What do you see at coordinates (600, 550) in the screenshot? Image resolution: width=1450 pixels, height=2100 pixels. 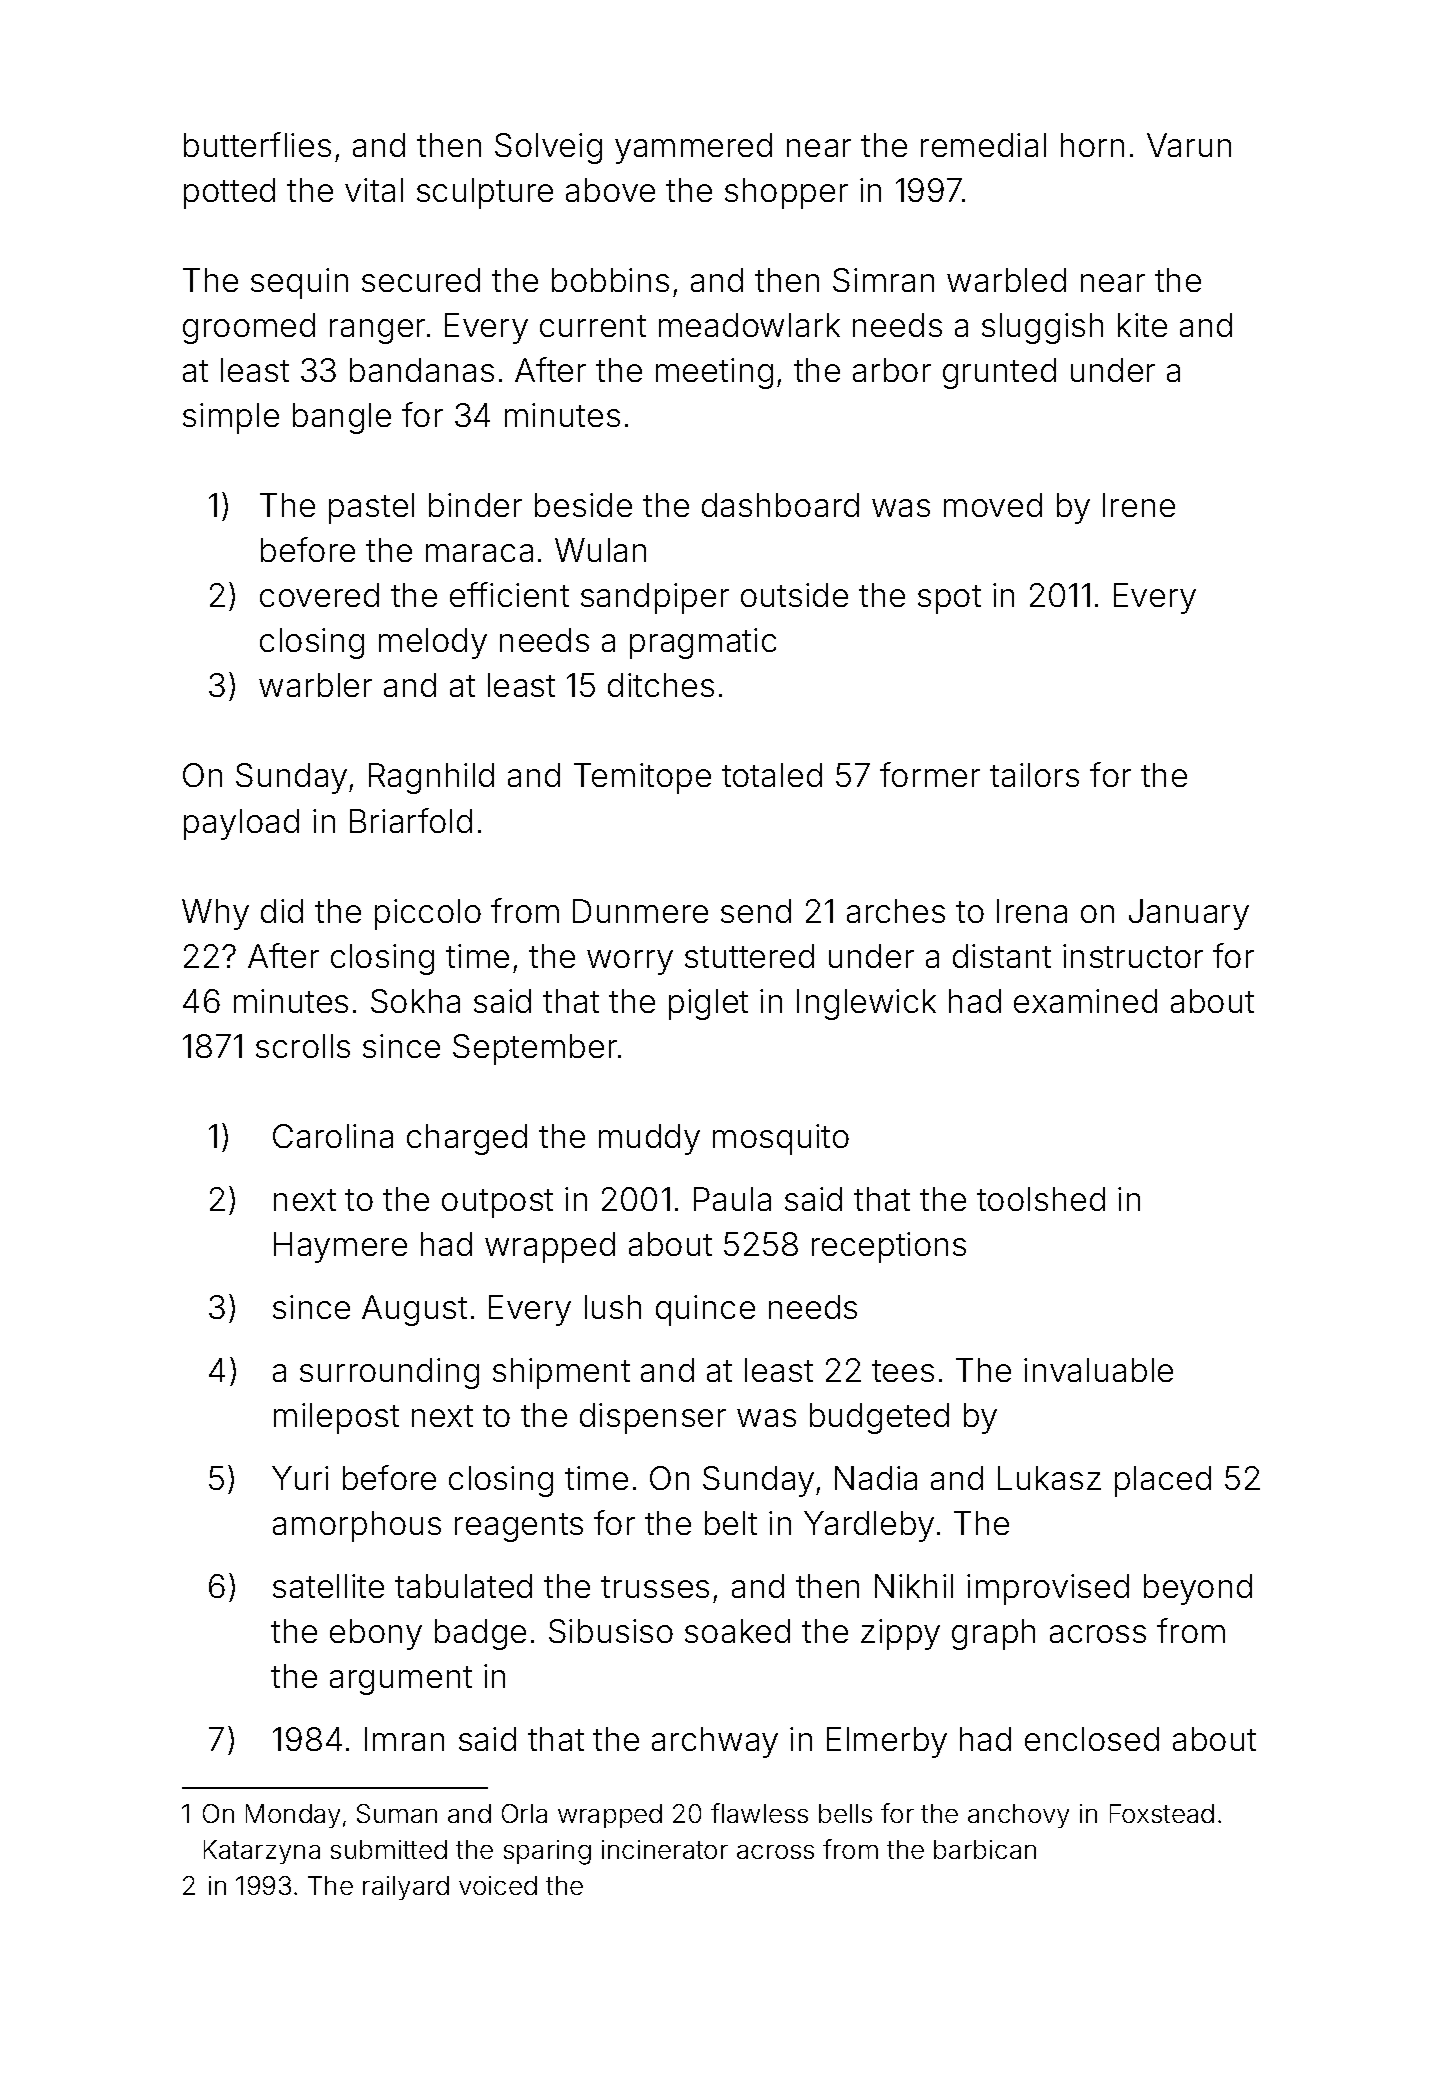 I see `Wulan` at bounding box center [600, 550].
